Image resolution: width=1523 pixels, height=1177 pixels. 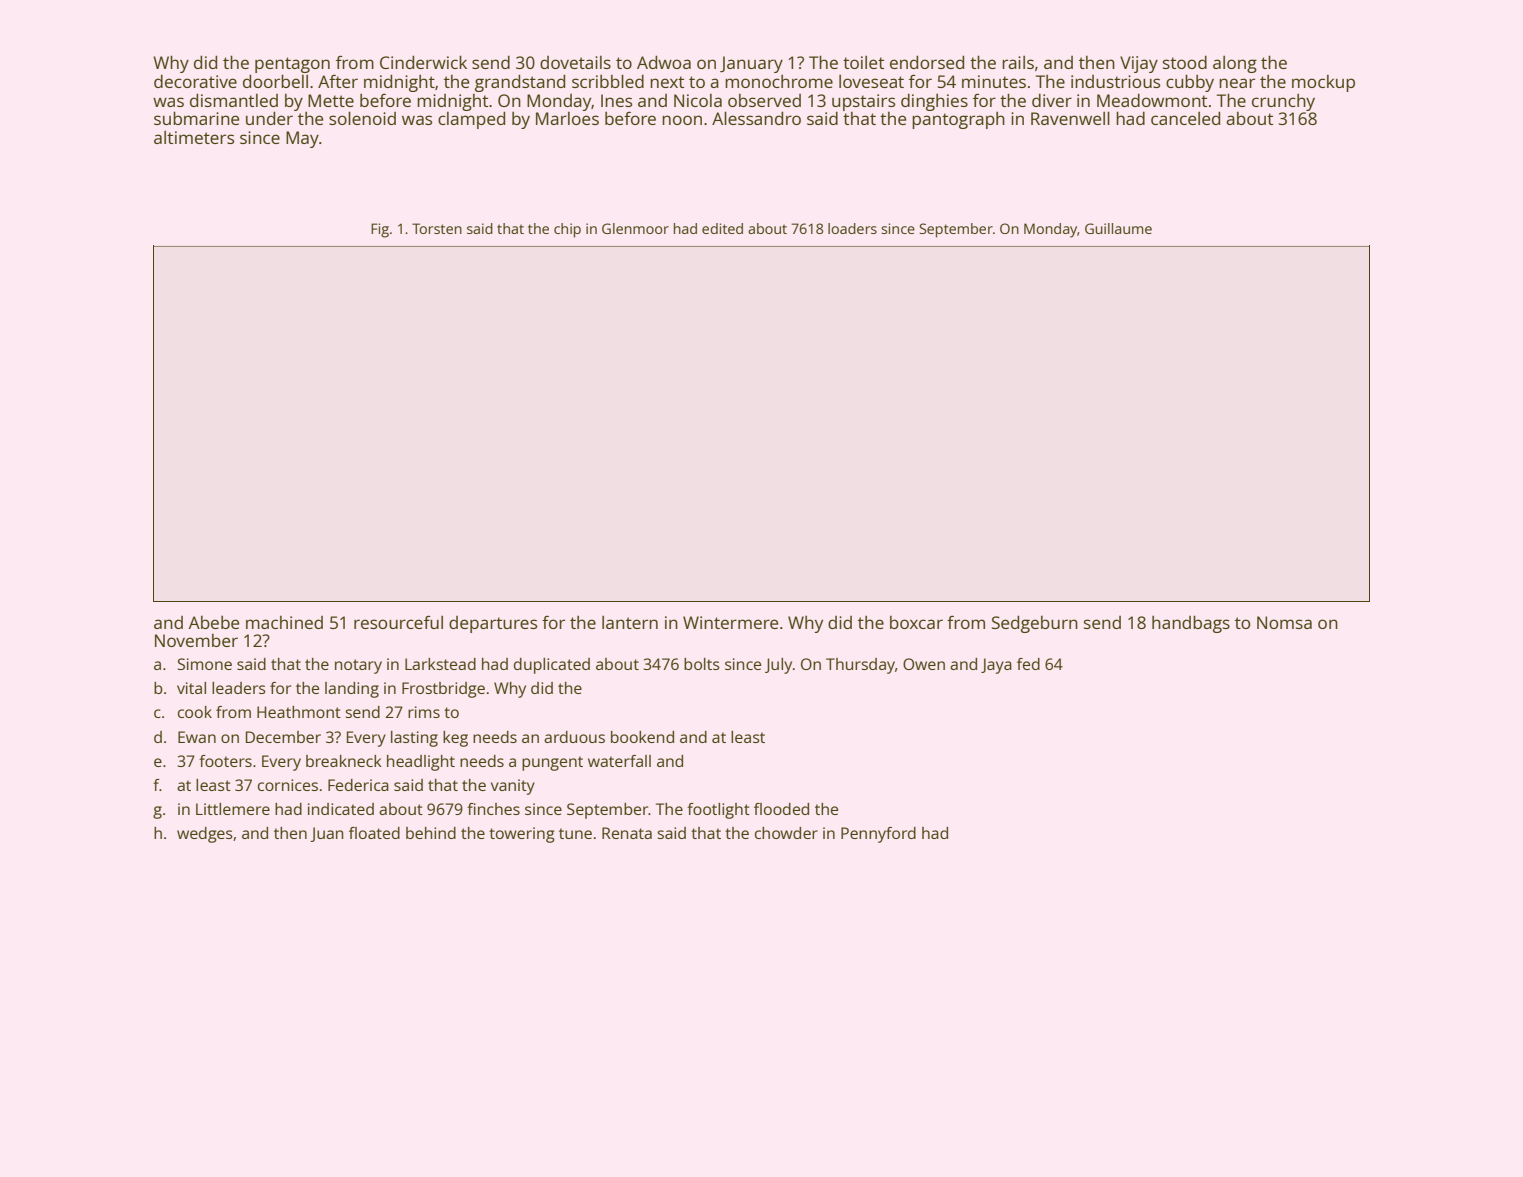 What do you see at coordinates (852, 228) in the image?
I see `loaders` at bounding box center [852, 228].
